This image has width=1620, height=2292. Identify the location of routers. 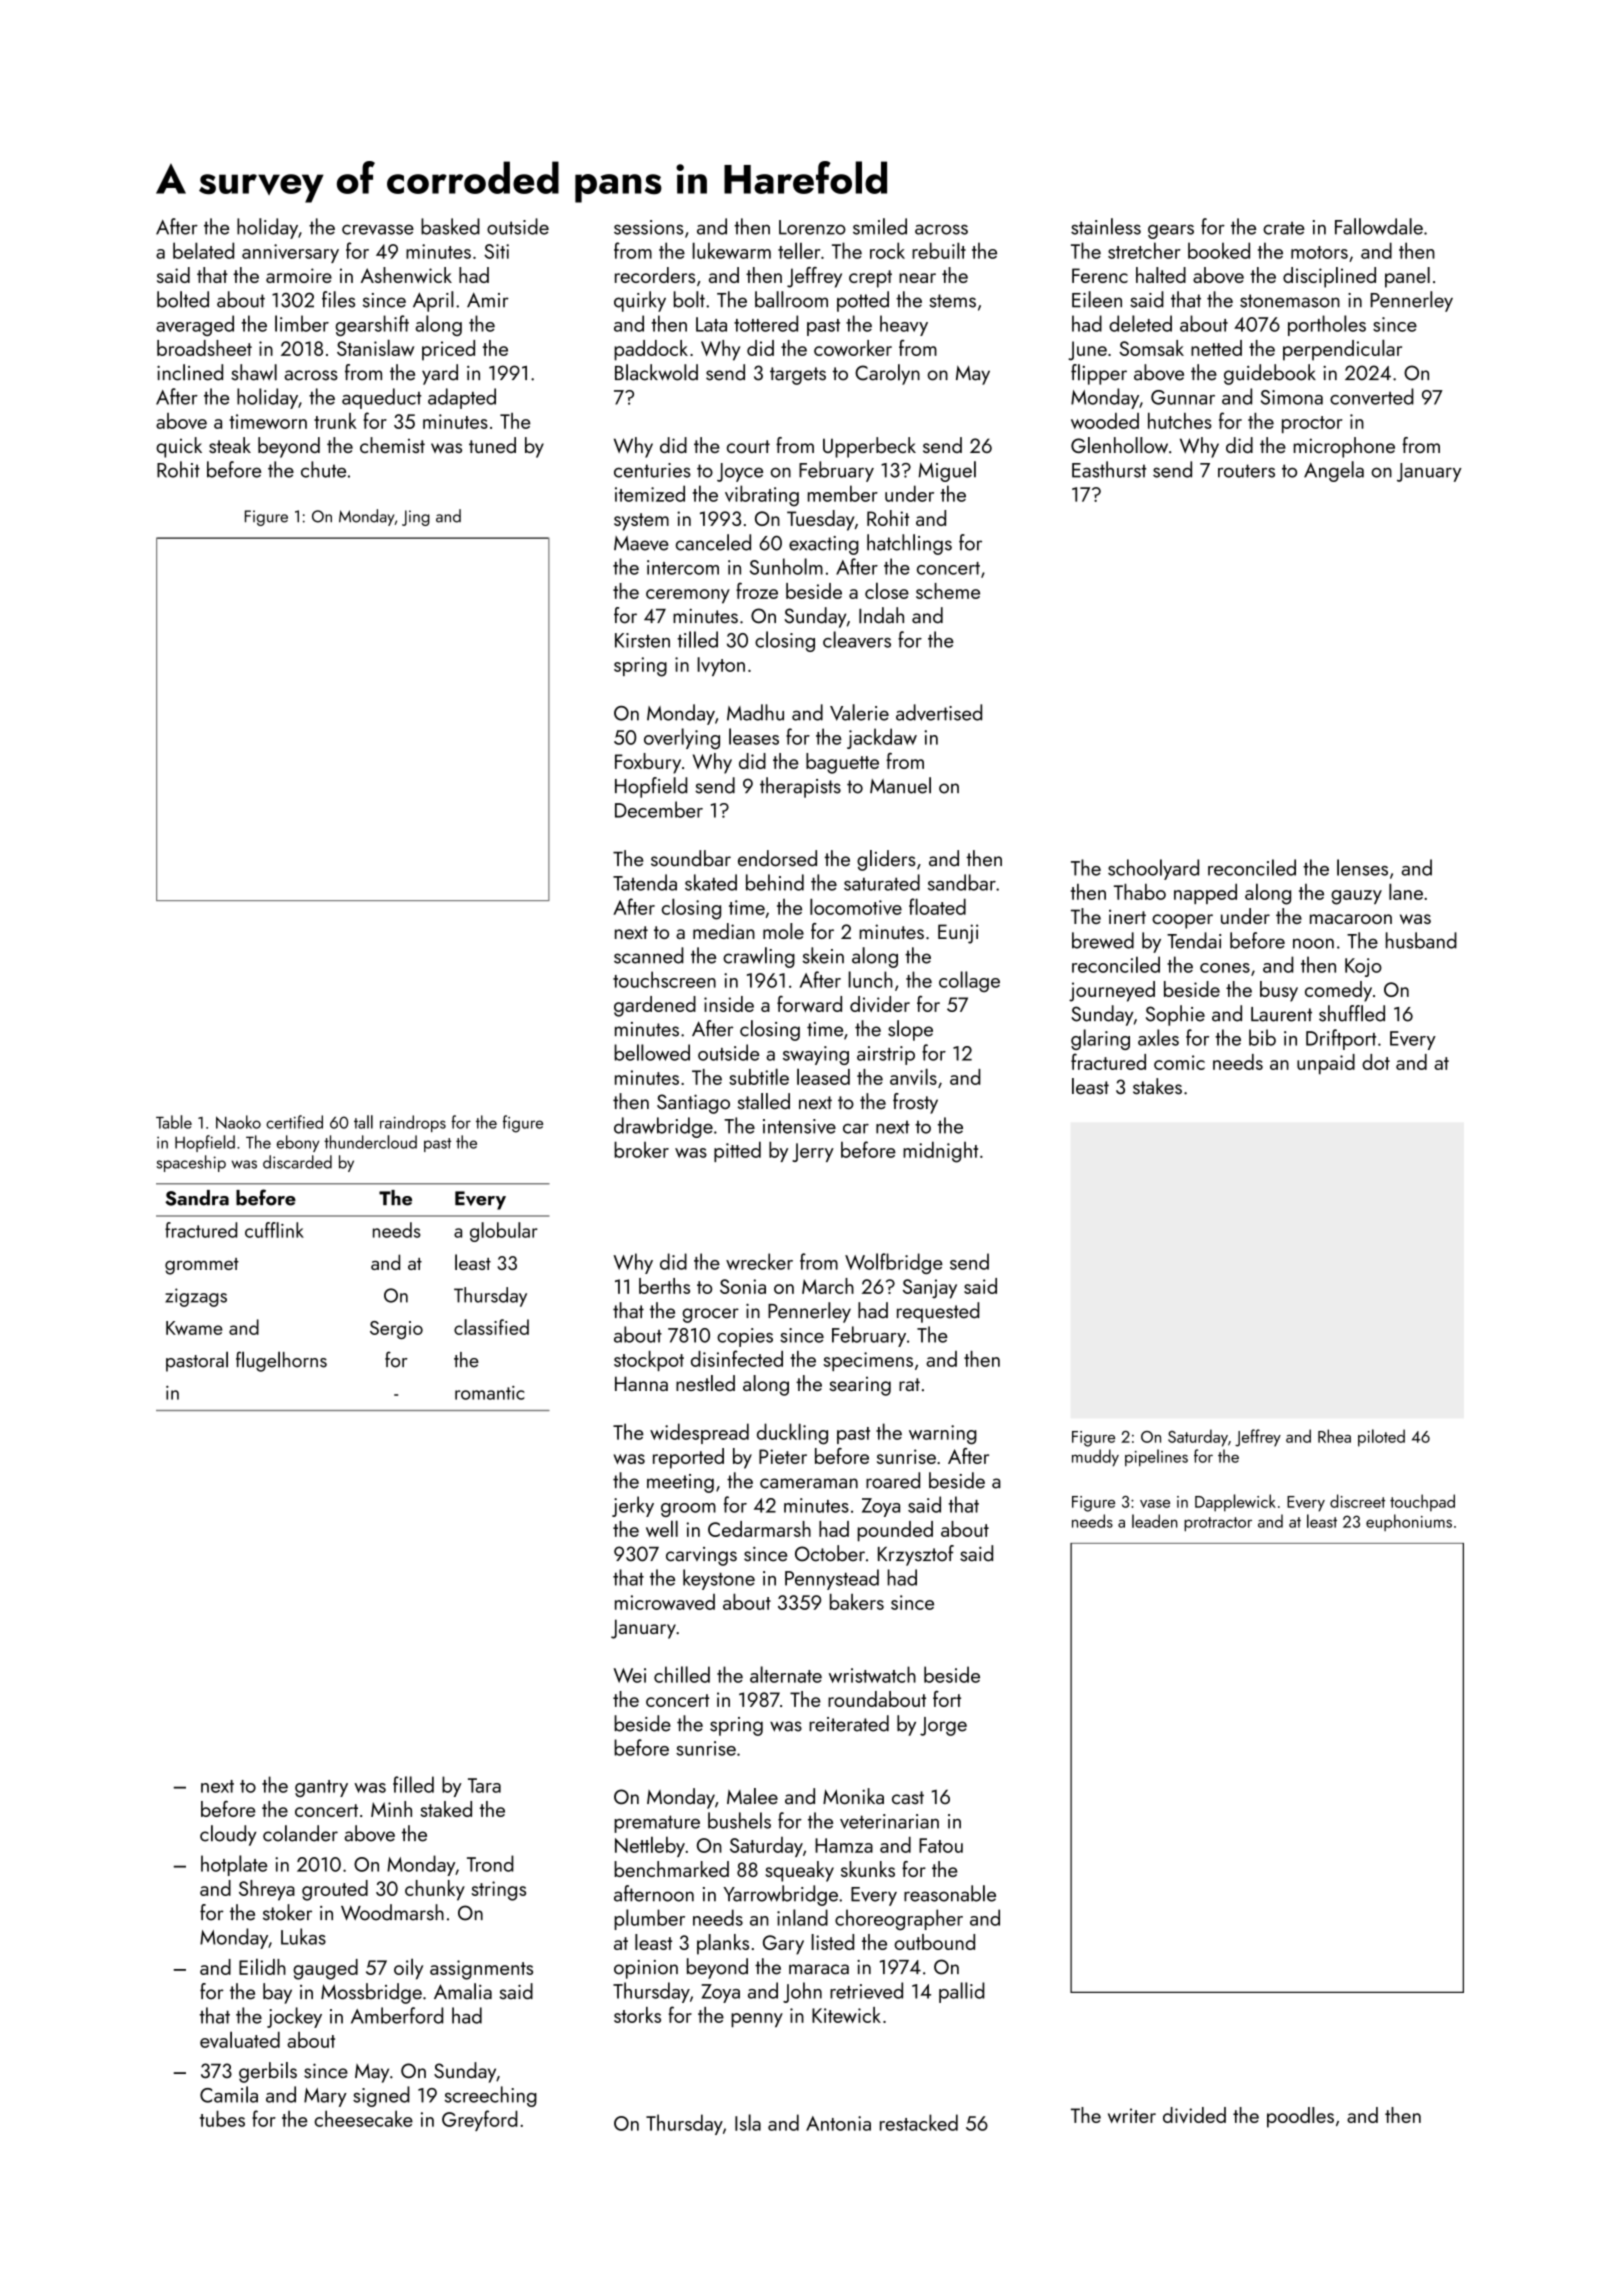
(1246, 471).
